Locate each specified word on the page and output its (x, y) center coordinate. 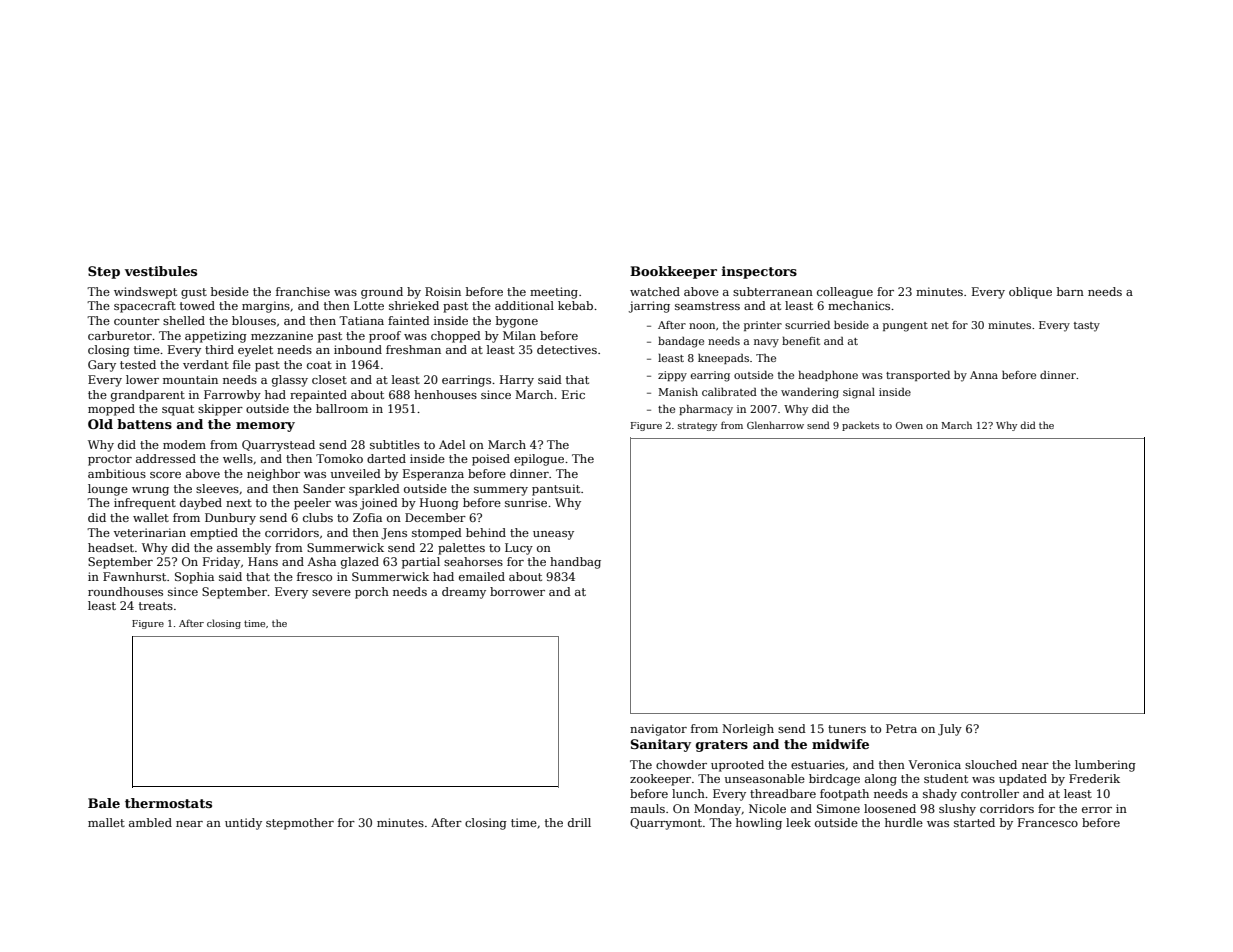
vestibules (161, 271)
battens (144, 424)
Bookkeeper (673, 272)
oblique (1030, 293)
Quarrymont (666, 824)
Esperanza (433, 475)
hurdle (904, 822)
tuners (847, 729)
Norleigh (748, 730)
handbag (575, 563)
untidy (243, 824)
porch (372, 593)
